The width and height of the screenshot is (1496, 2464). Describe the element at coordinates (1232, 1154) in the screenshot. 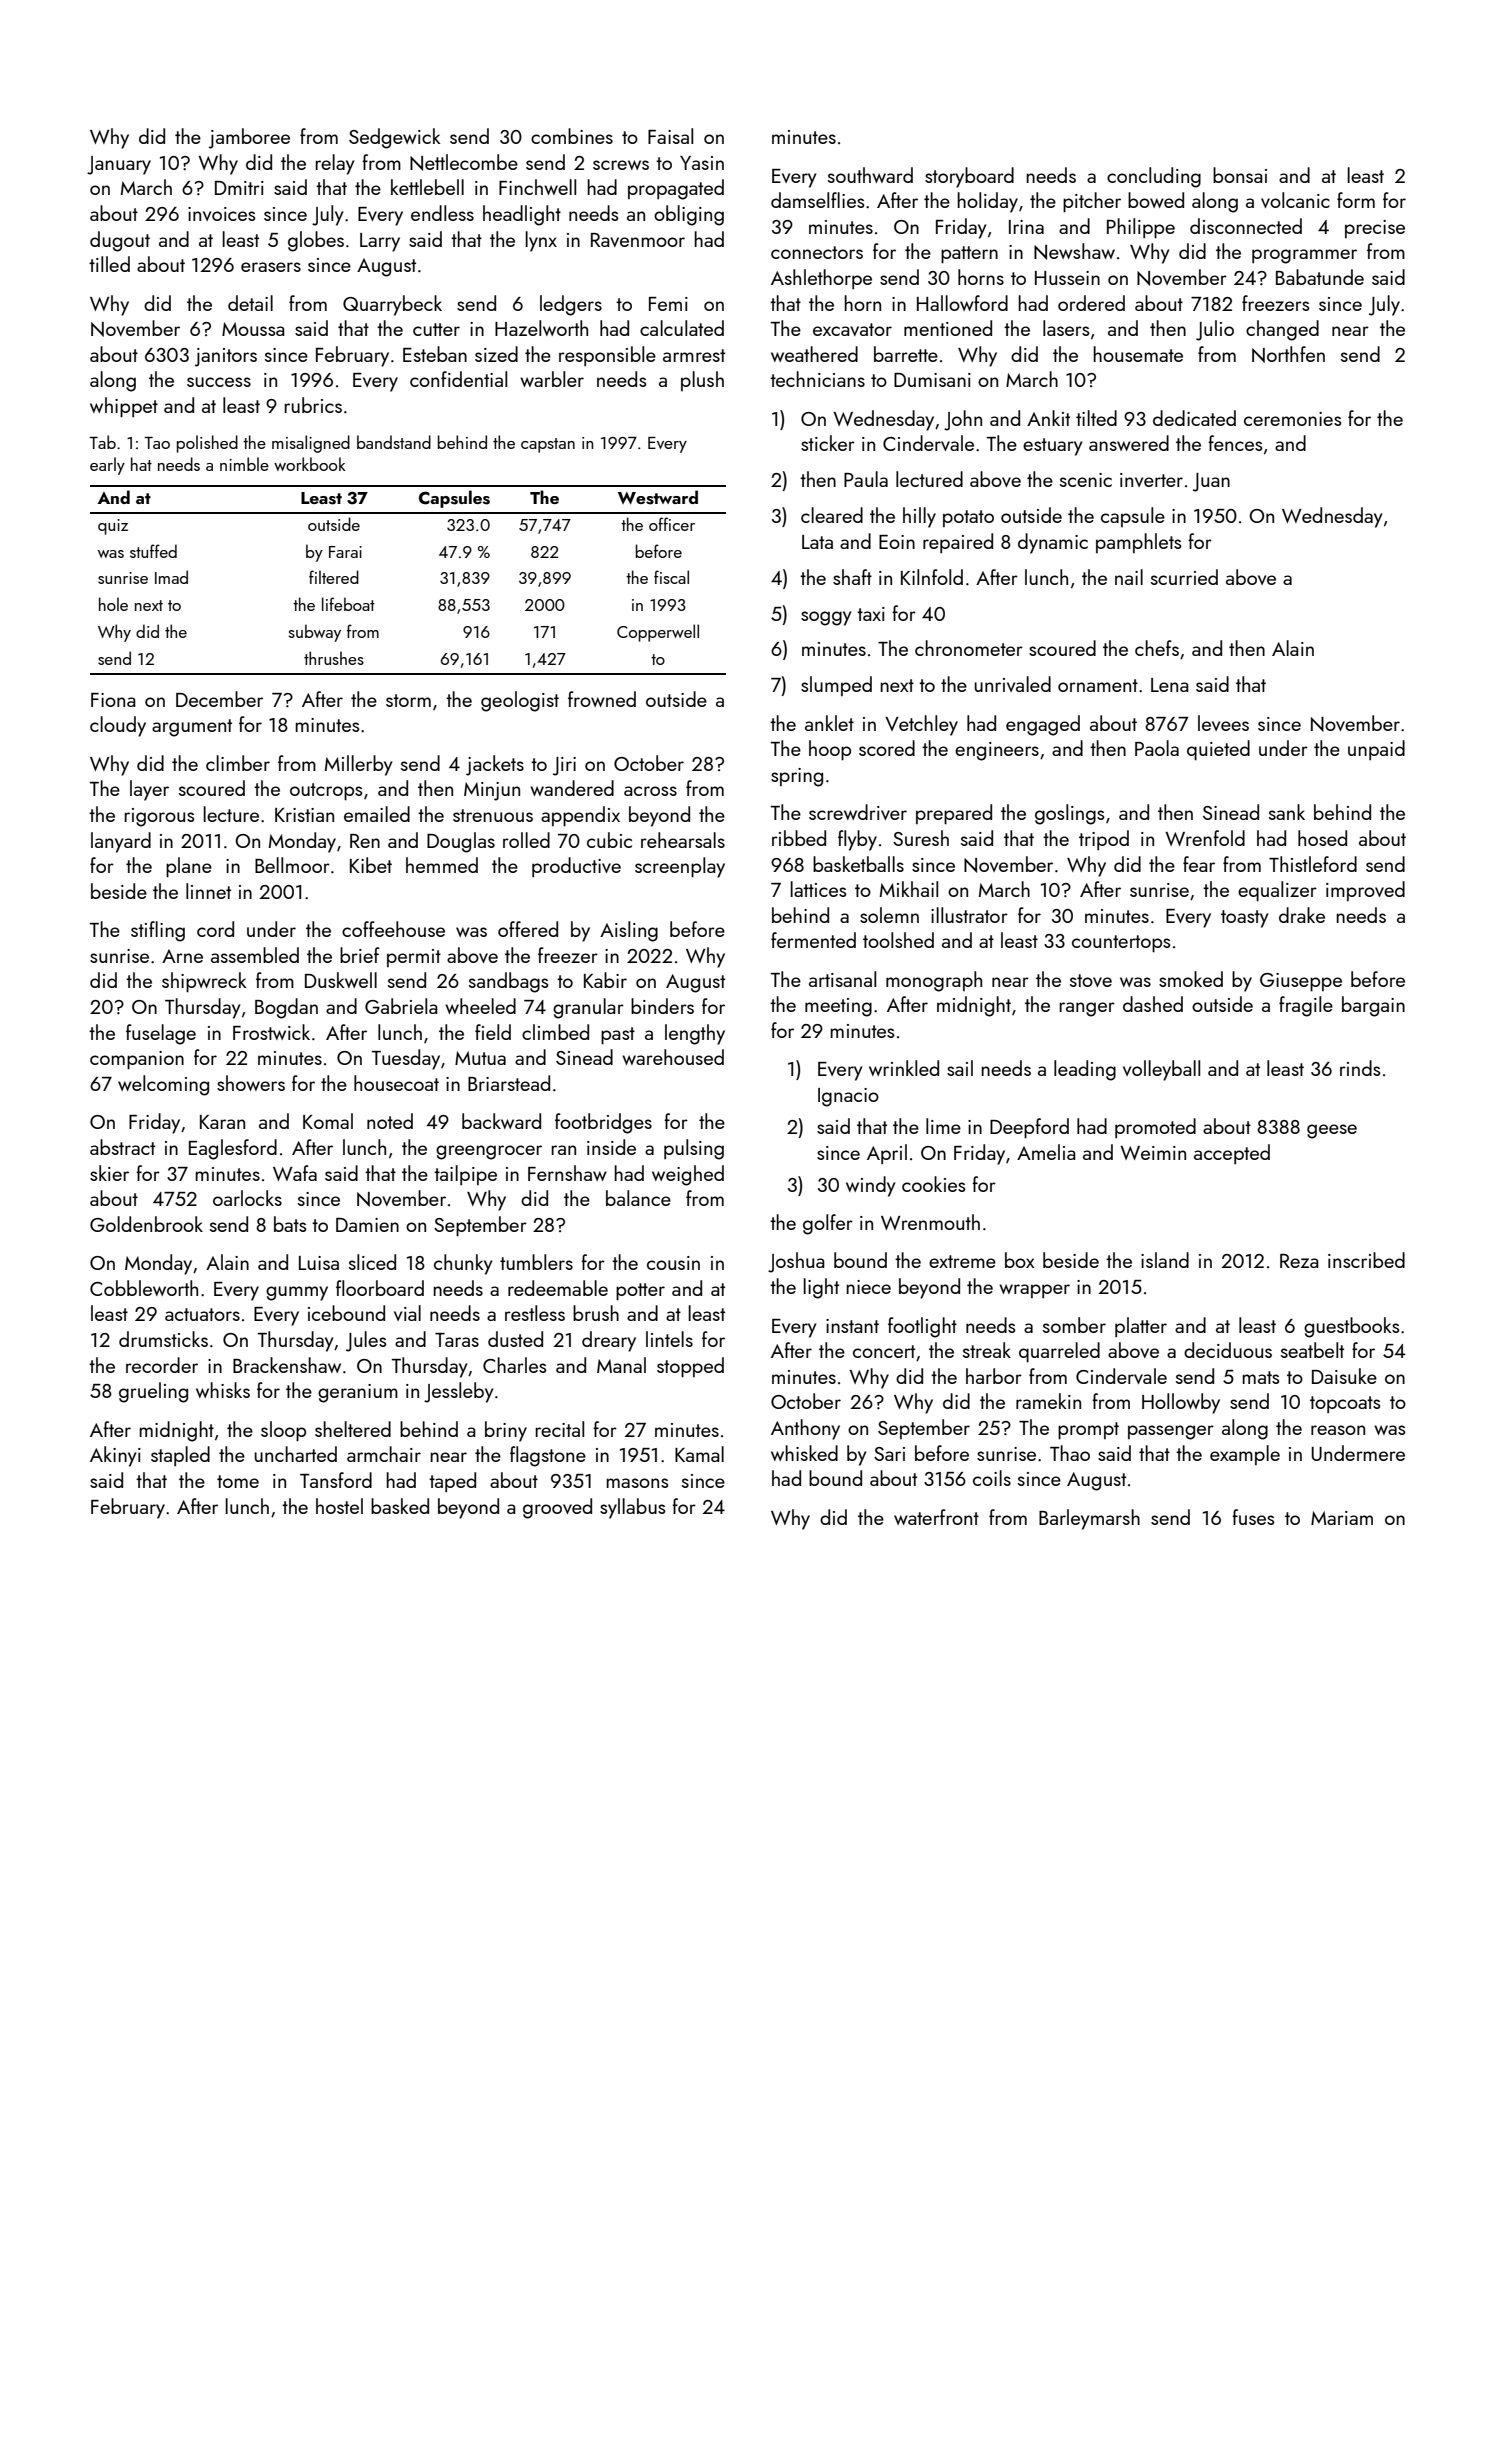

I see `accepted` at that location.
